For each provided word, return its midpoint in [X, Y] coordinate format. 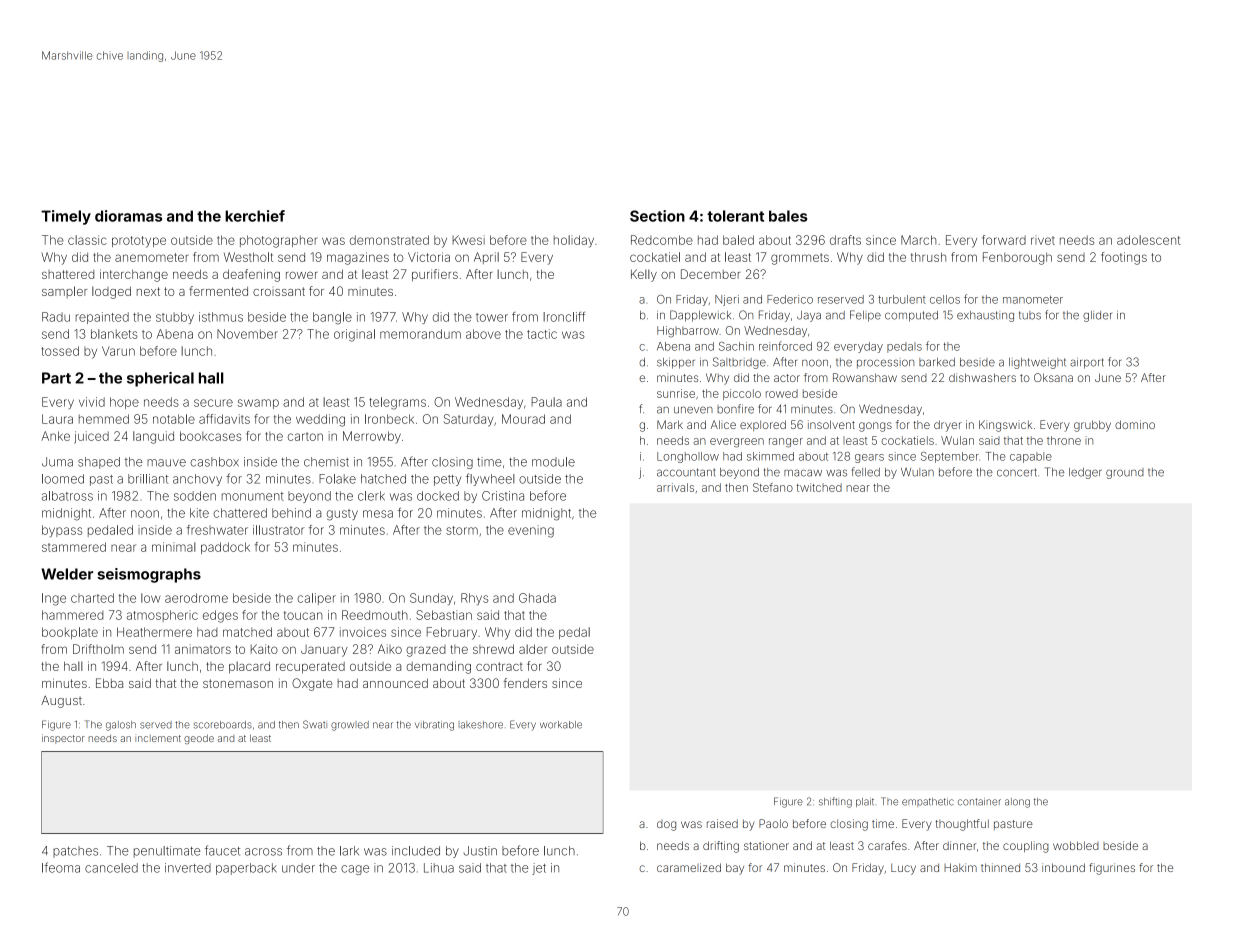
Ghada [537, 598]
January [324, 651]
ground [1125, 473]
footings [1124, 258]
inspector [63, 739]
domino [1135, 424]
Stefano [773, 487]
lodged [111, 292]
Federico [790, 299]
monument [253, 496]
